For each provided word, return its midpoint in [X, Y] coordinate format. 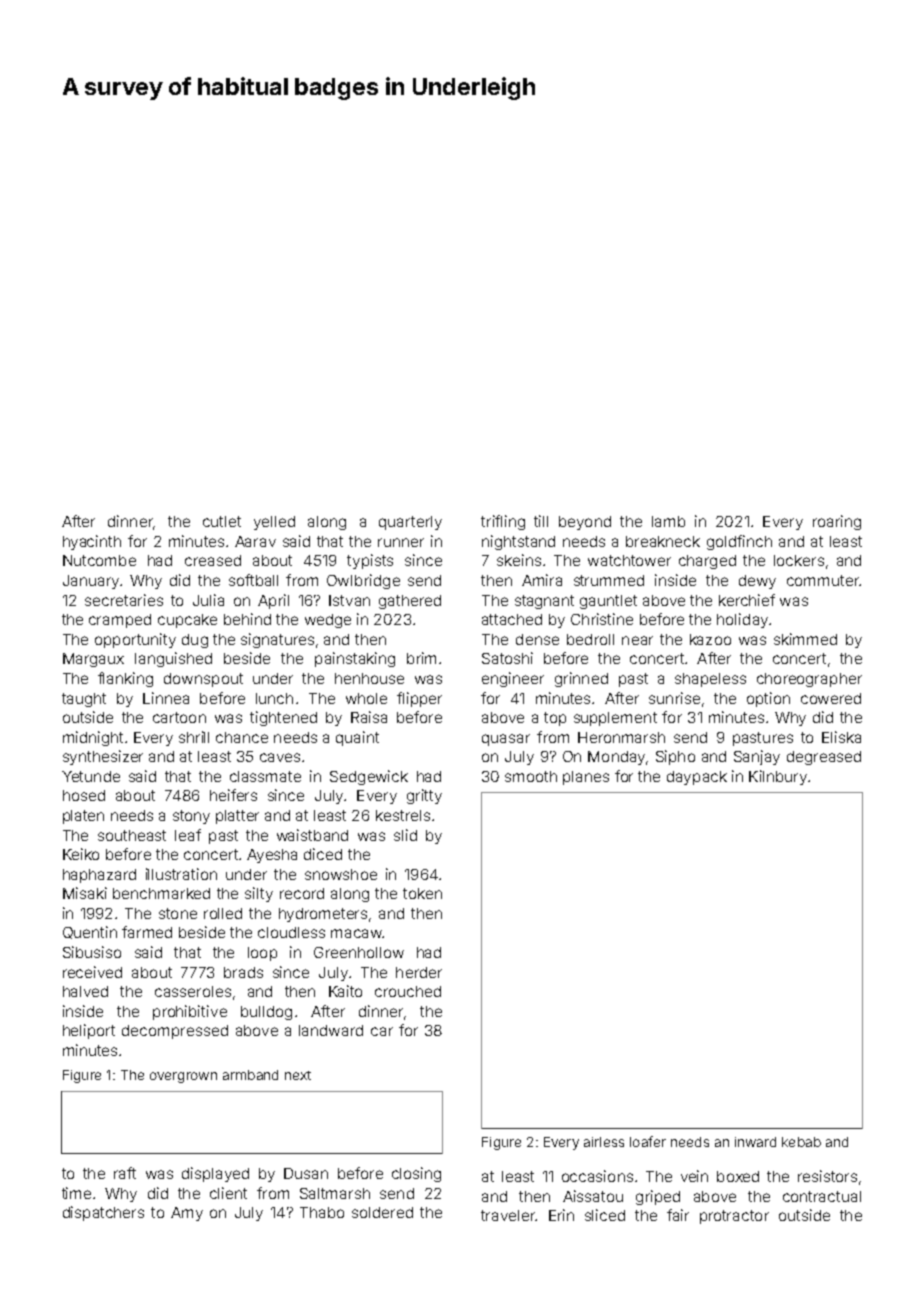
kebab [801, 1142]
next [298, 1075]
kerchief [747, 600]
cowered [831, 698]
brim [421, 658]
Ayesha [272, 856]
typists [370, 561]
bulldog [266, 1013]
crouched [408, 991]
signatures [277, 640]
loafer [648, 1141]
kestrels [403, 815]
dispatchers [103, 1213]
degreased [824, 758]
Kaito [345, 991]
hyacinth [92, 542]
